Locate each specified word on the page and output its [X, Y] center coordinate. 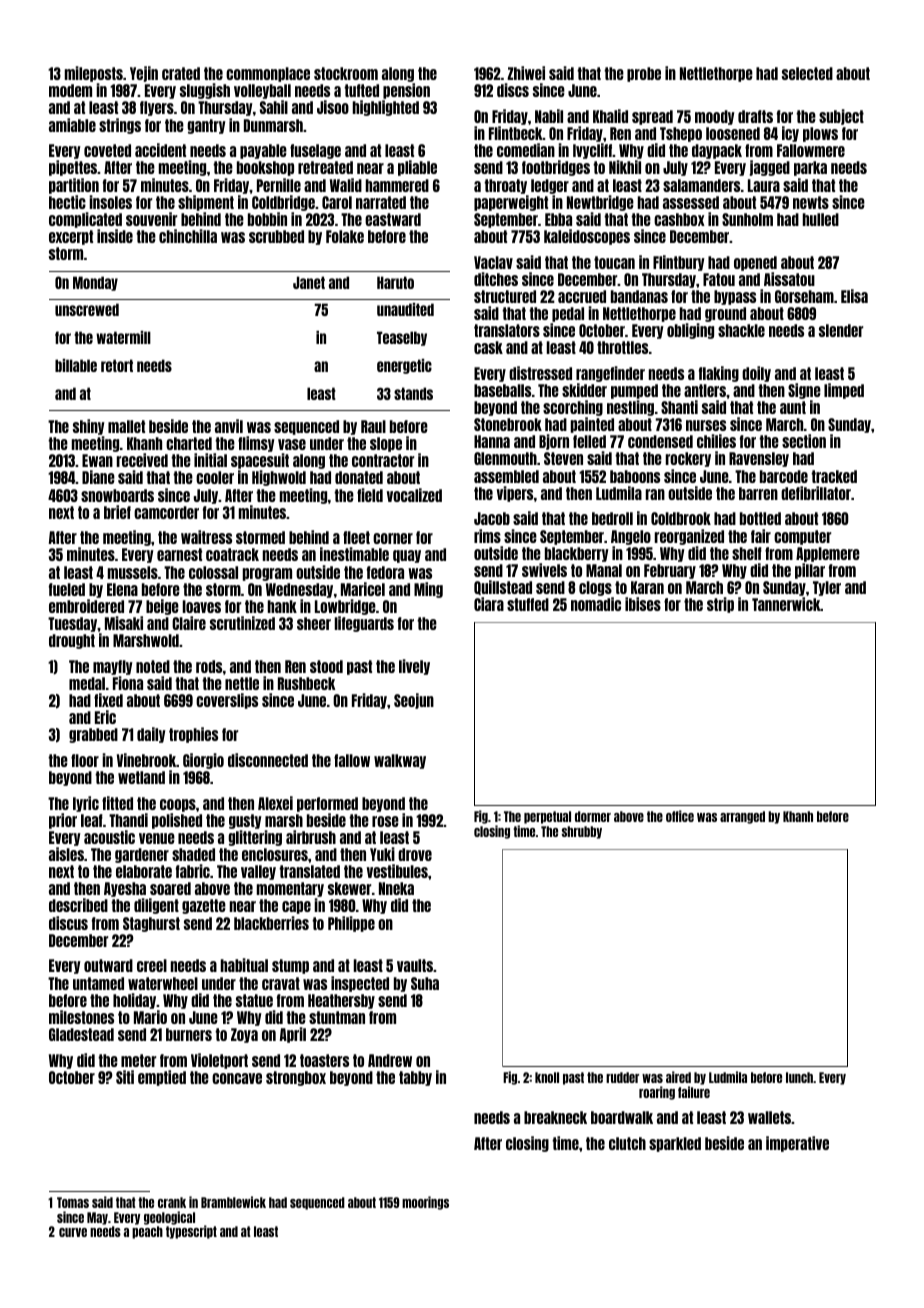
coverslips [227, 701]
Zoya [244, 1035]
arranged [742, 817]
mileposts [94, 74]
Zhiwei [526, 73]
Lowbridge [345, 607]
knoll [547, 1077]
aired [678, 1077]
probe [644, 74]
